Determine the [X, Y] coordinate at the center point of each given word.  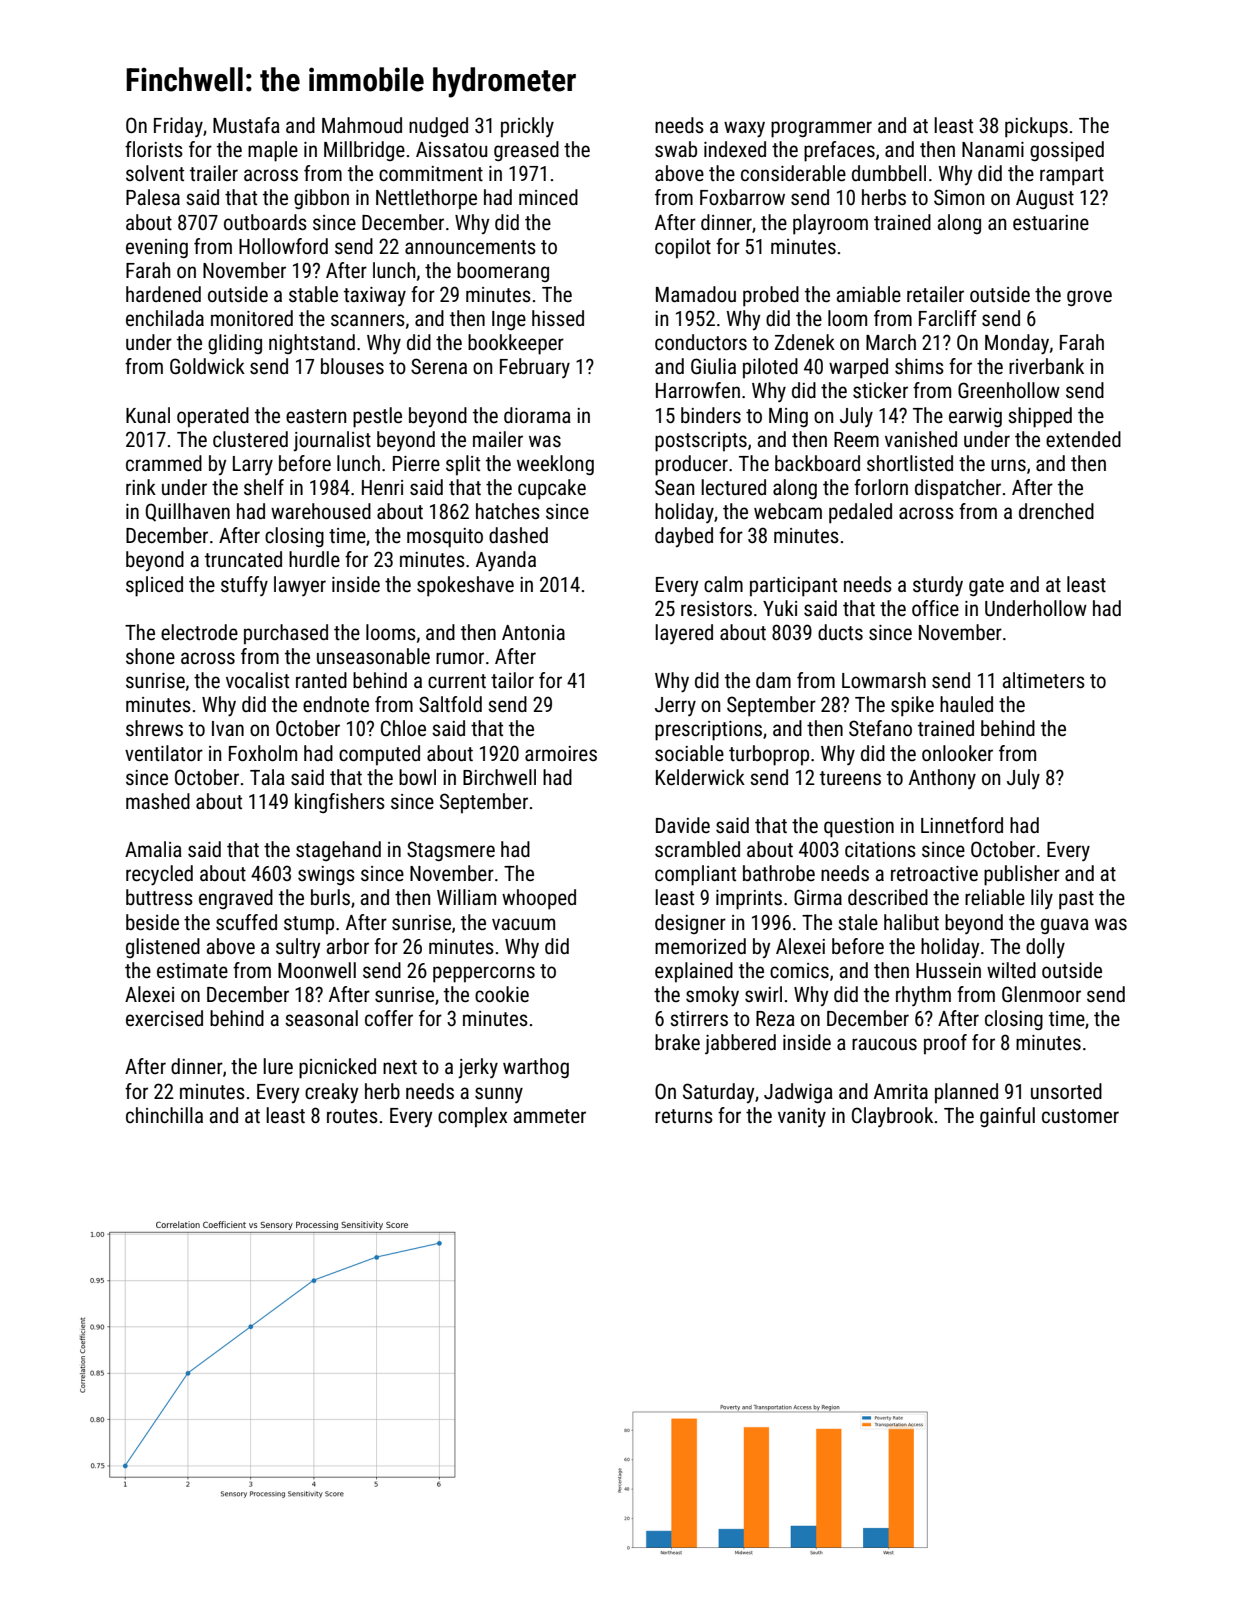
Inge [509, 320]
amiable [869, 294]
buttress [159, 897]
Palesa [153, 197]
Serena [439, 366]
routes [352, 1116]
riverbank [1046, 366]
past [1076, 900]
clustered [250, 439]
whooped [539, 899]
